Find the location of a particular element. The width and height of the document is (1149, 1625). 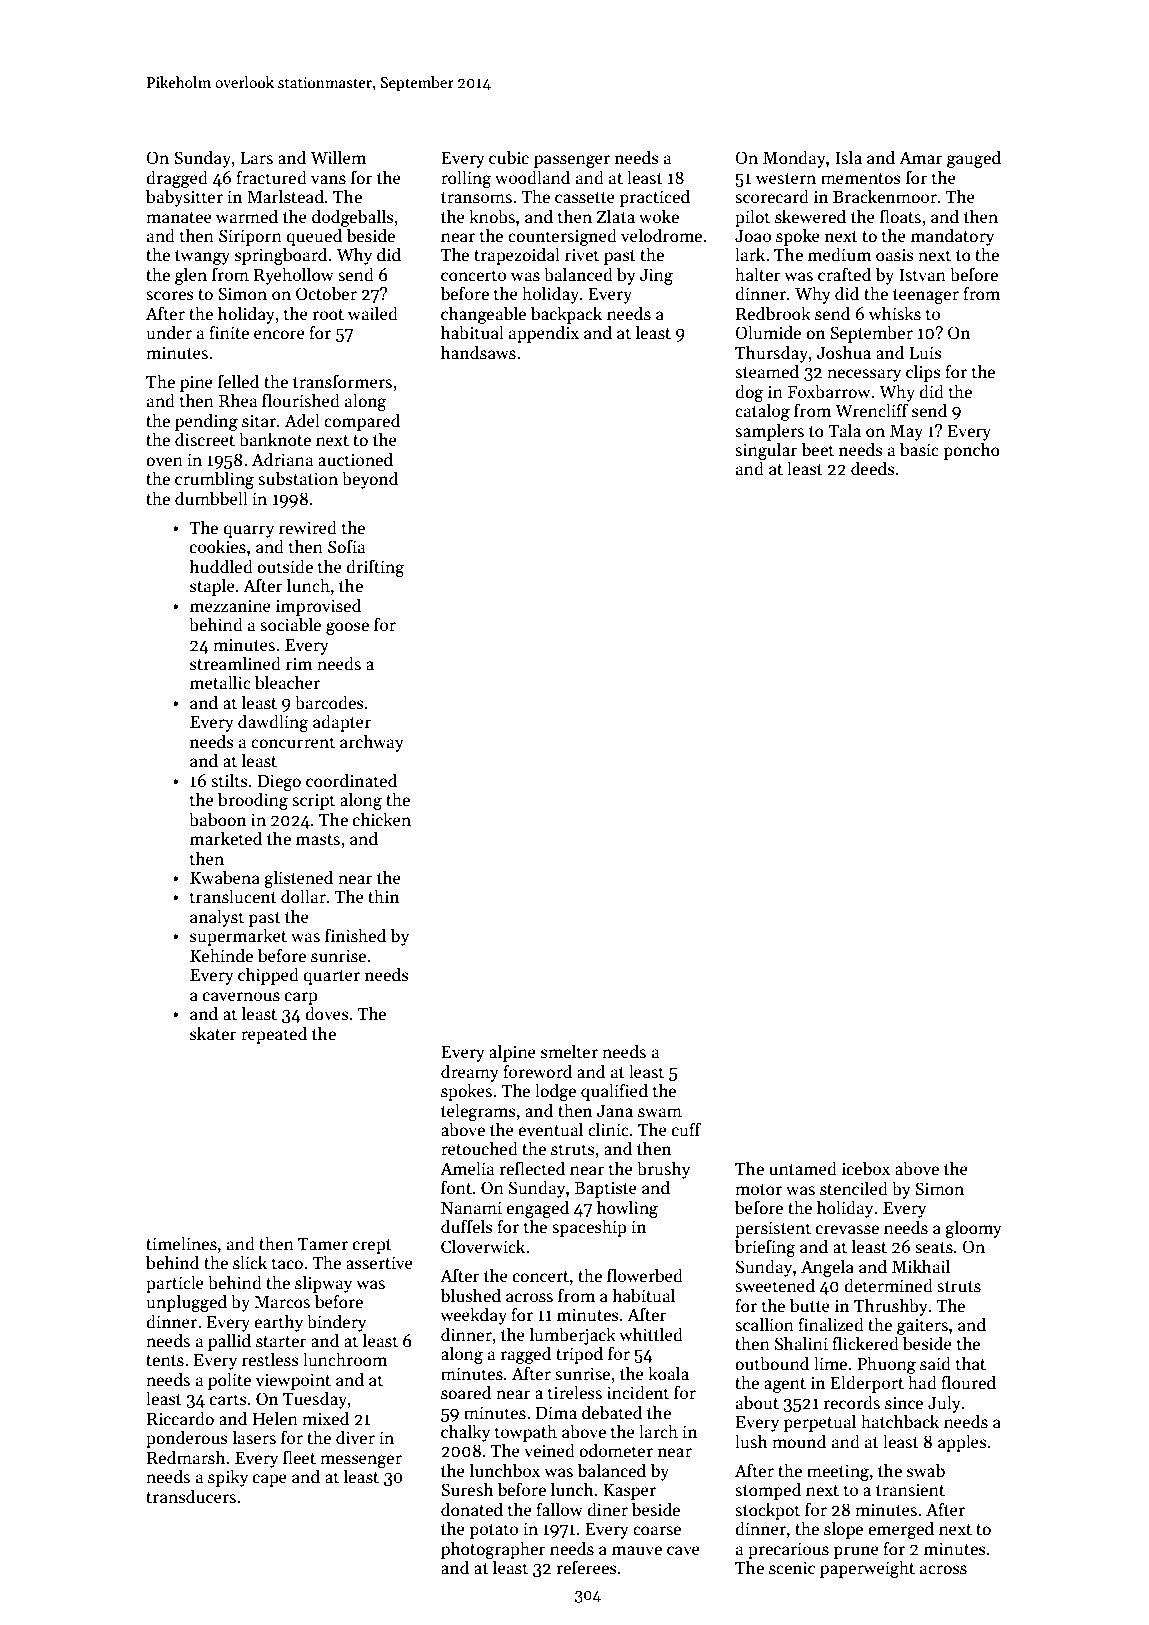

drifting is located at coordinates (375, 568).
